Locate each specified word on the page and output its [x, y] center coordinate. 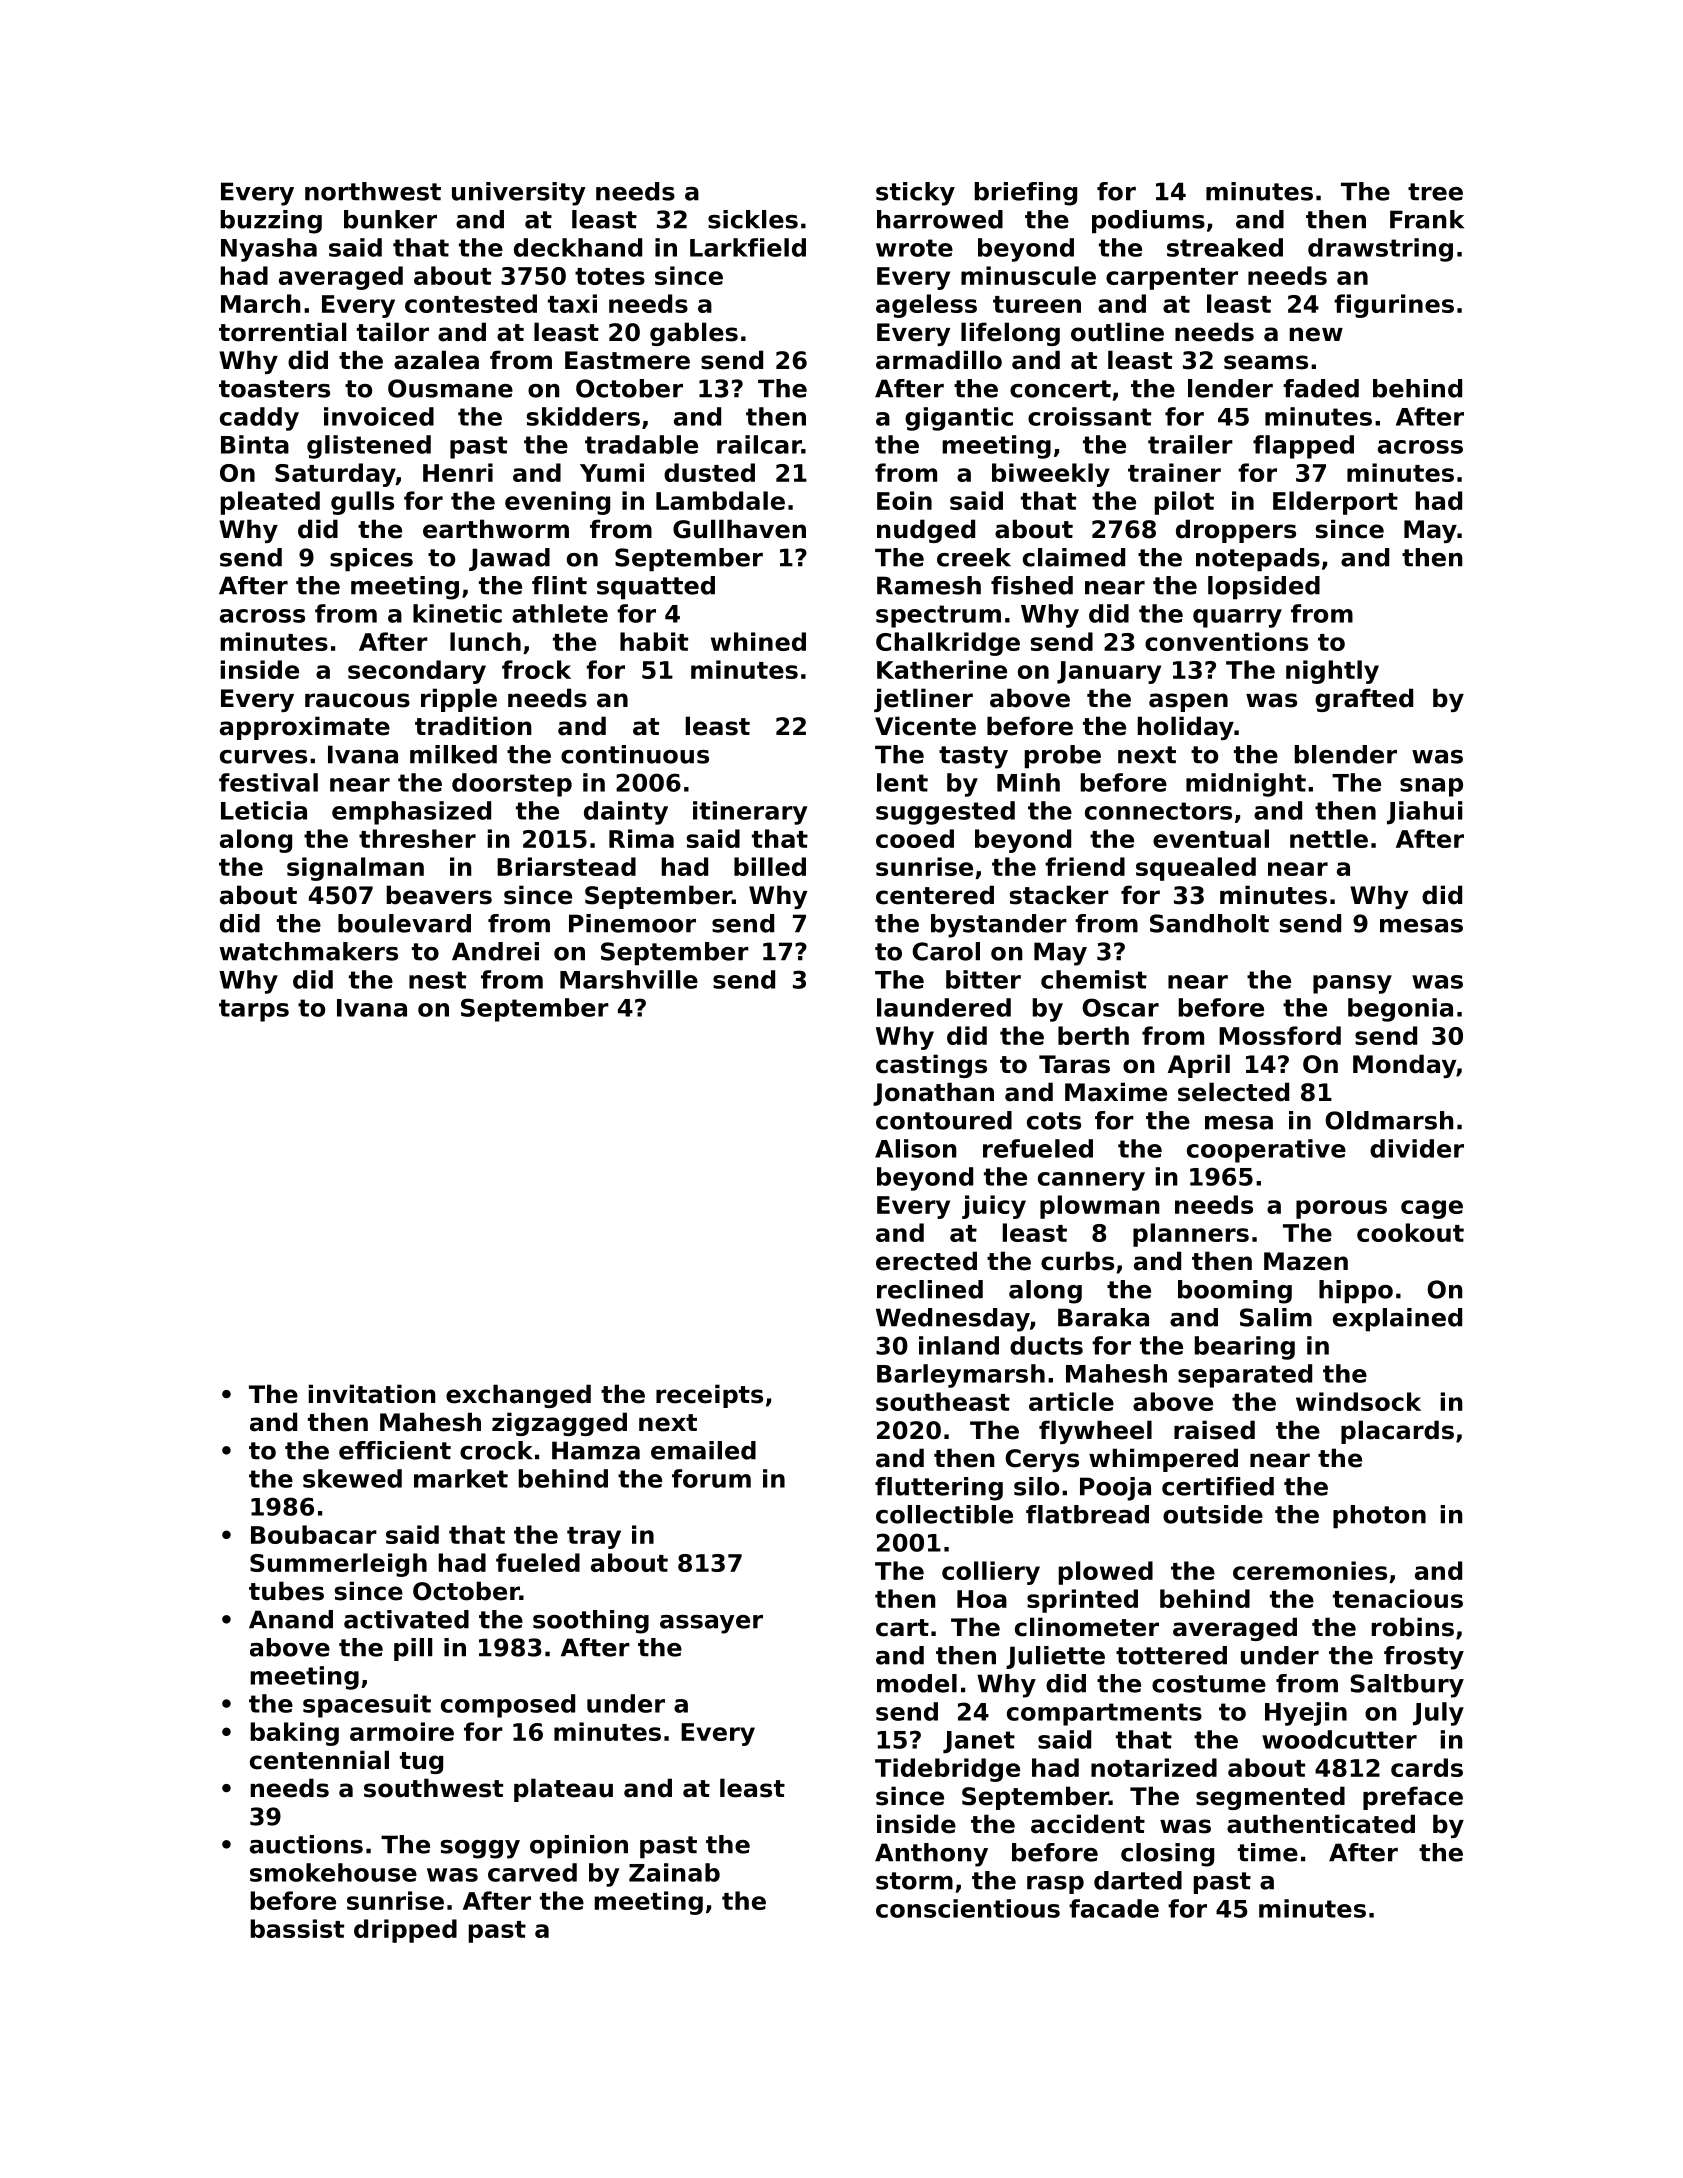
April [1199, 1066]
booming [1235, 1292]
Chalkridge [948, 644]
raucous [357, 700]
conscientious [968, 1908]
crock [496, 1450]
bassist [297, 1928]
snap [1431, 787]
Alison [916, 1148]
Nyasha [269, 250]
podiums [1148, 222]
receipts [709, 1396]
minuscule [1028, 275]
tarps [254, 1010]
